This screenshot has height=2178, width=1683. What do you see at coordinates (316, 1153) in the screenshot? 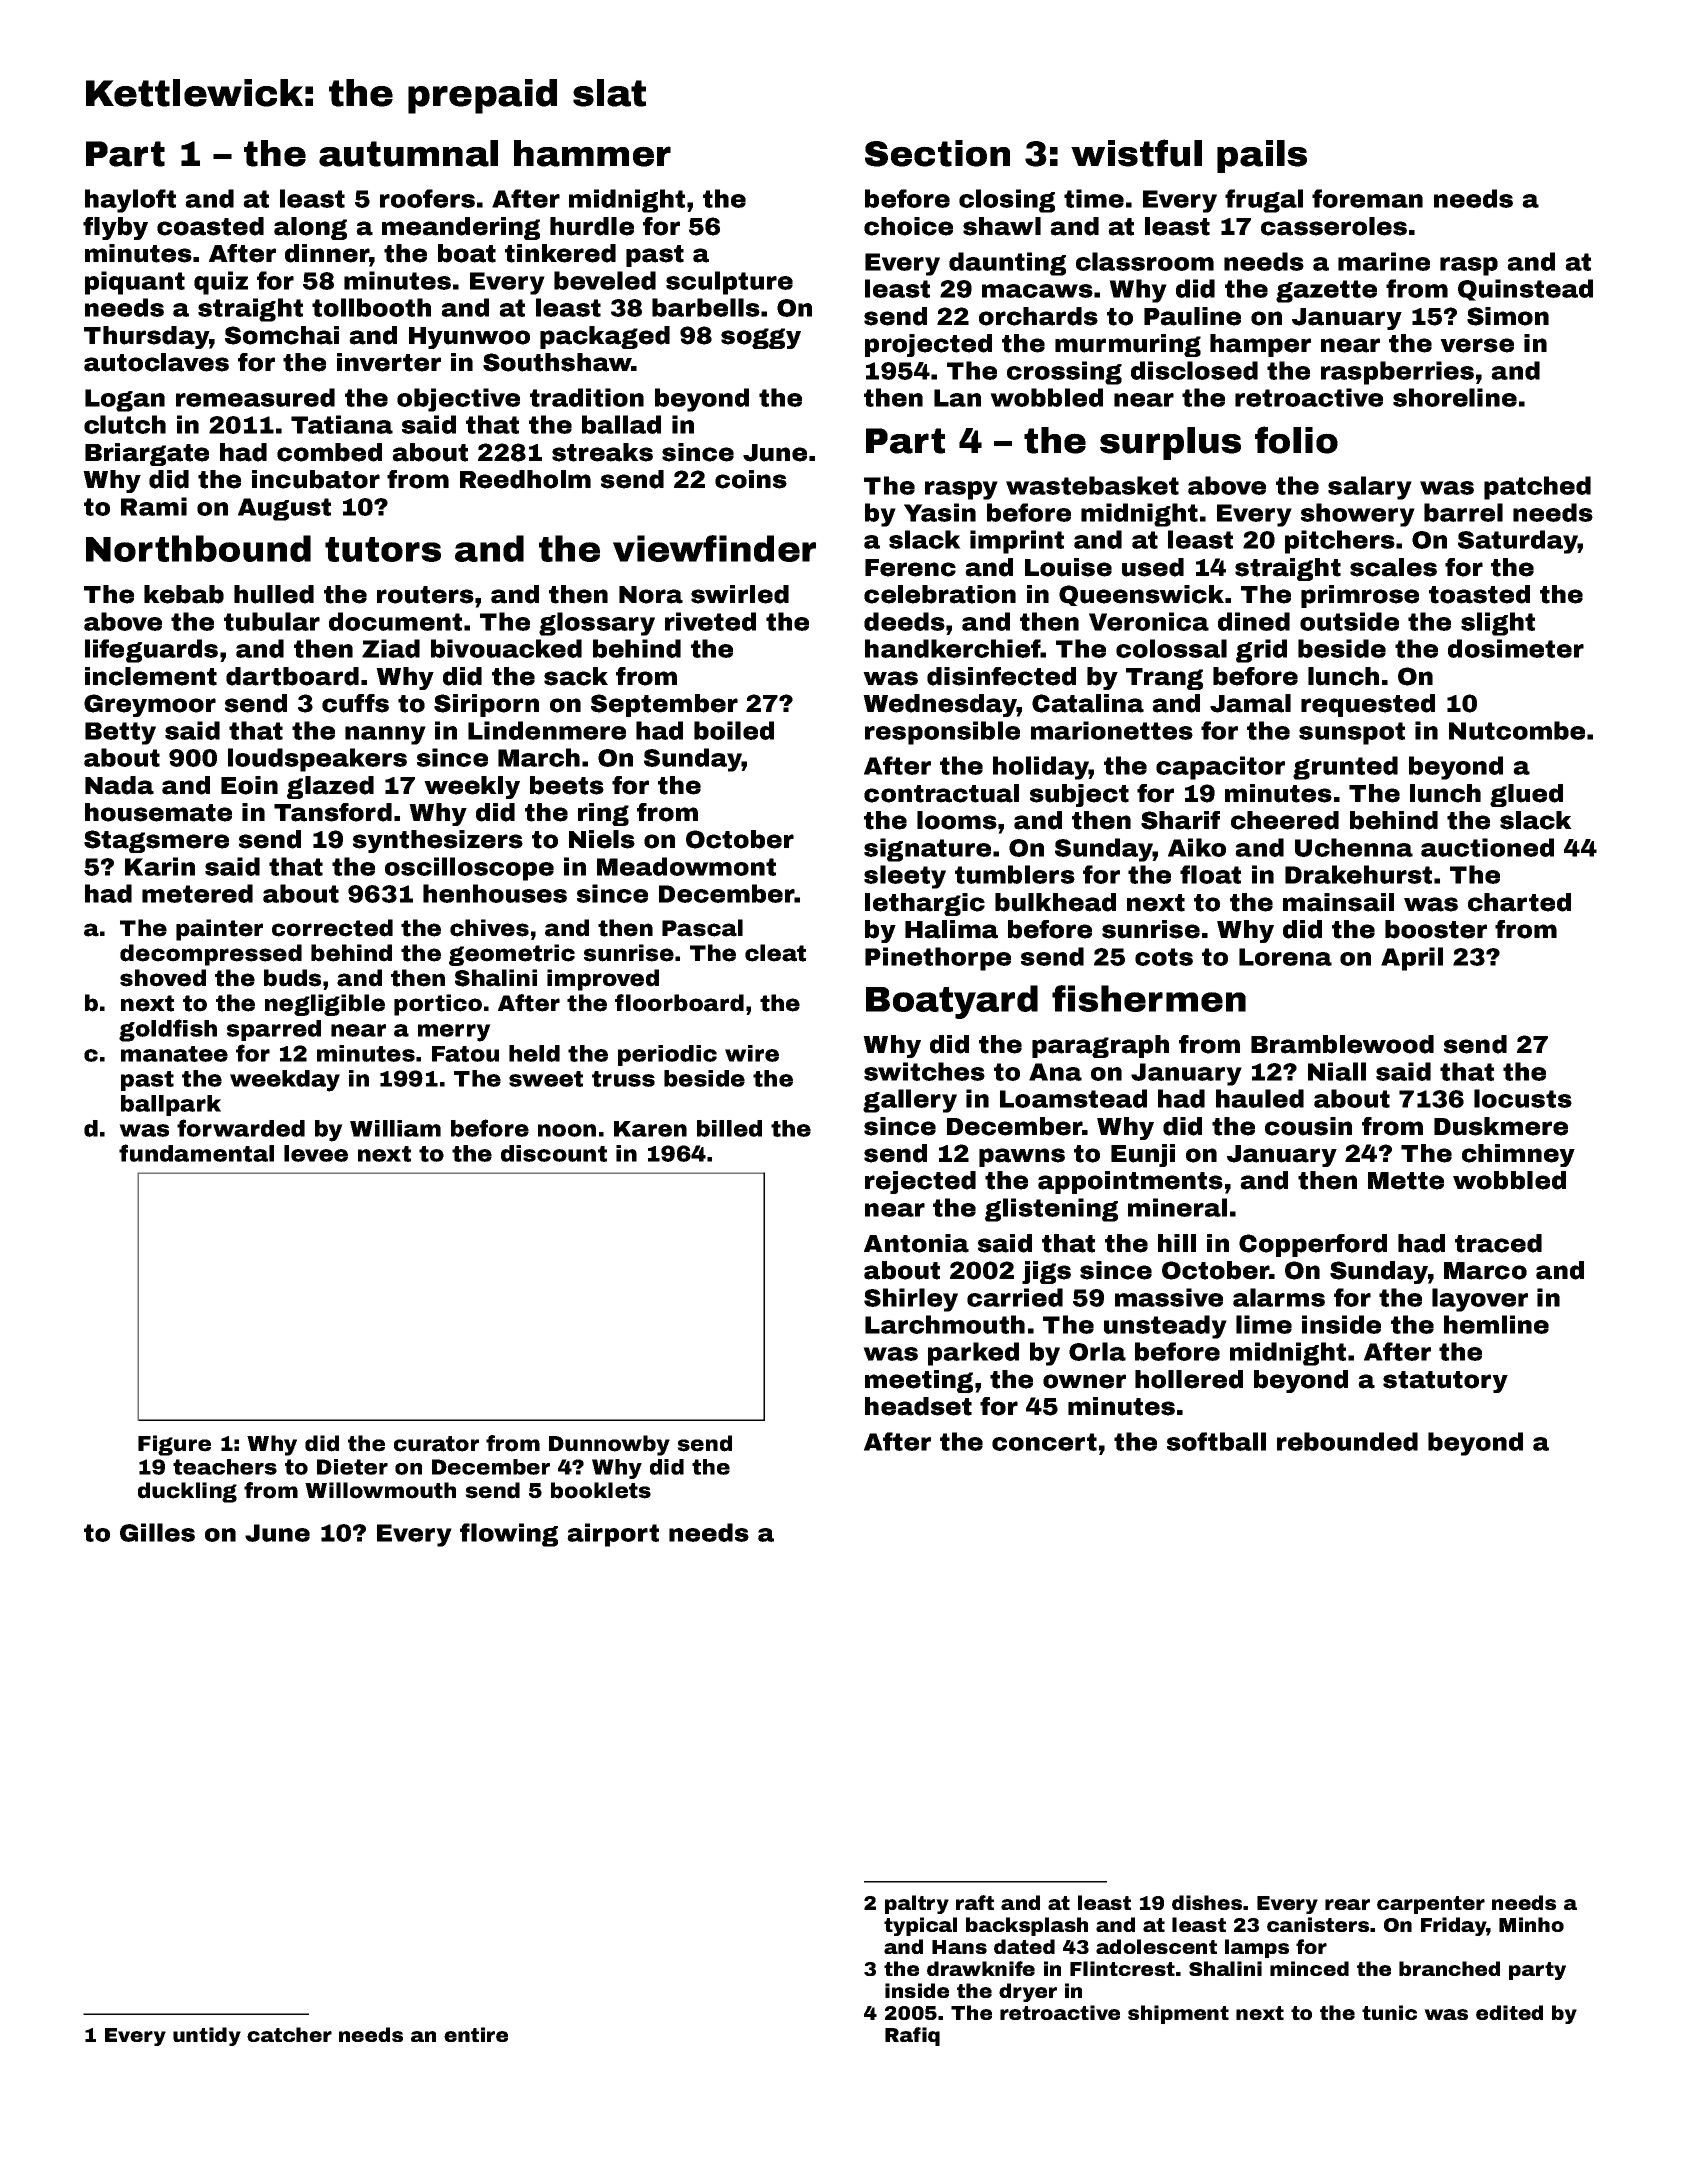
I see `levee` at bounding box center [316, 1153].
